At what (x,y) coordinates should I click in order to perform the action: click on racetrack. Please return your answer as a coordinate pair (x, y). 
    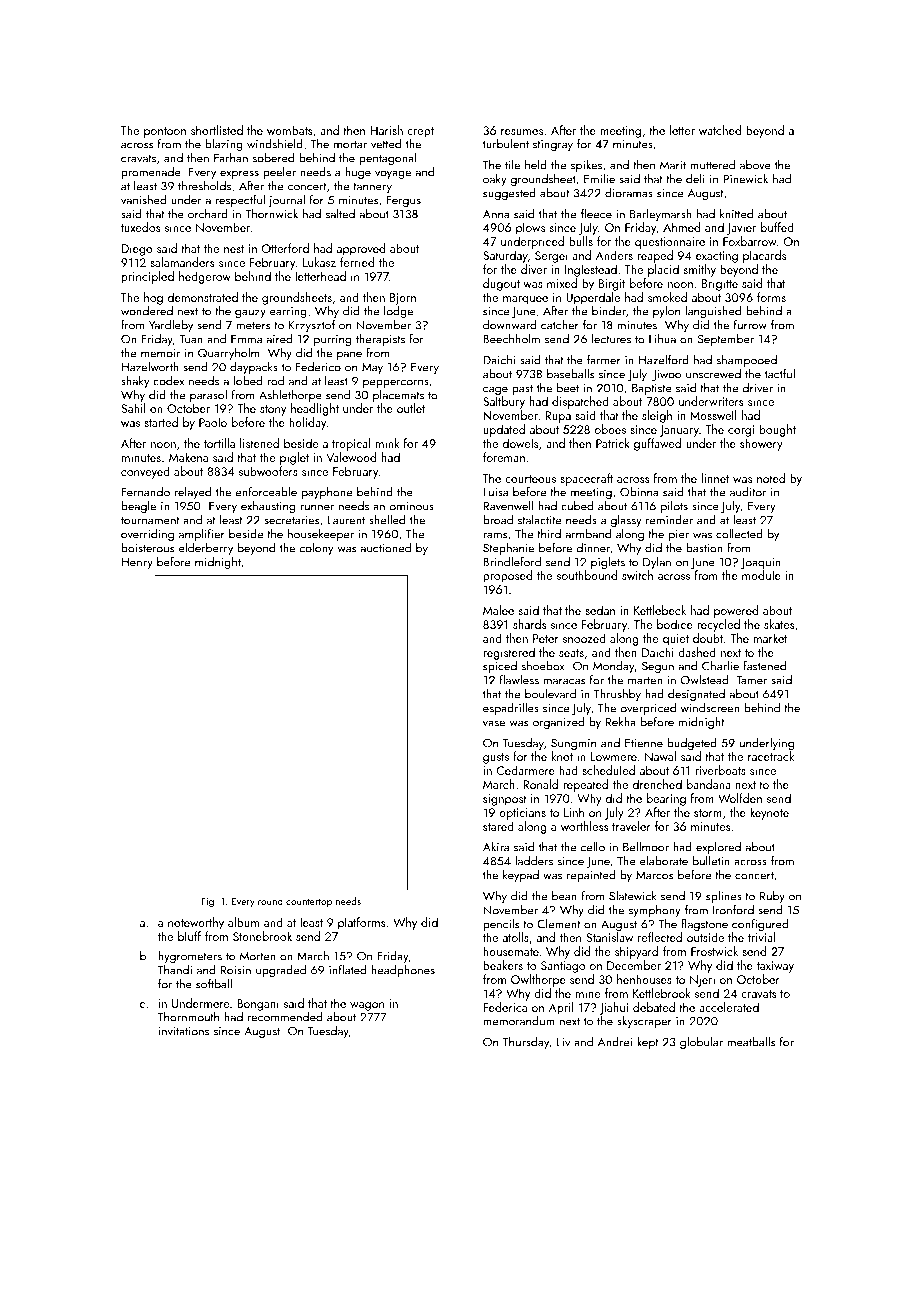
    Looking at the image, I should click on (771, 756).
